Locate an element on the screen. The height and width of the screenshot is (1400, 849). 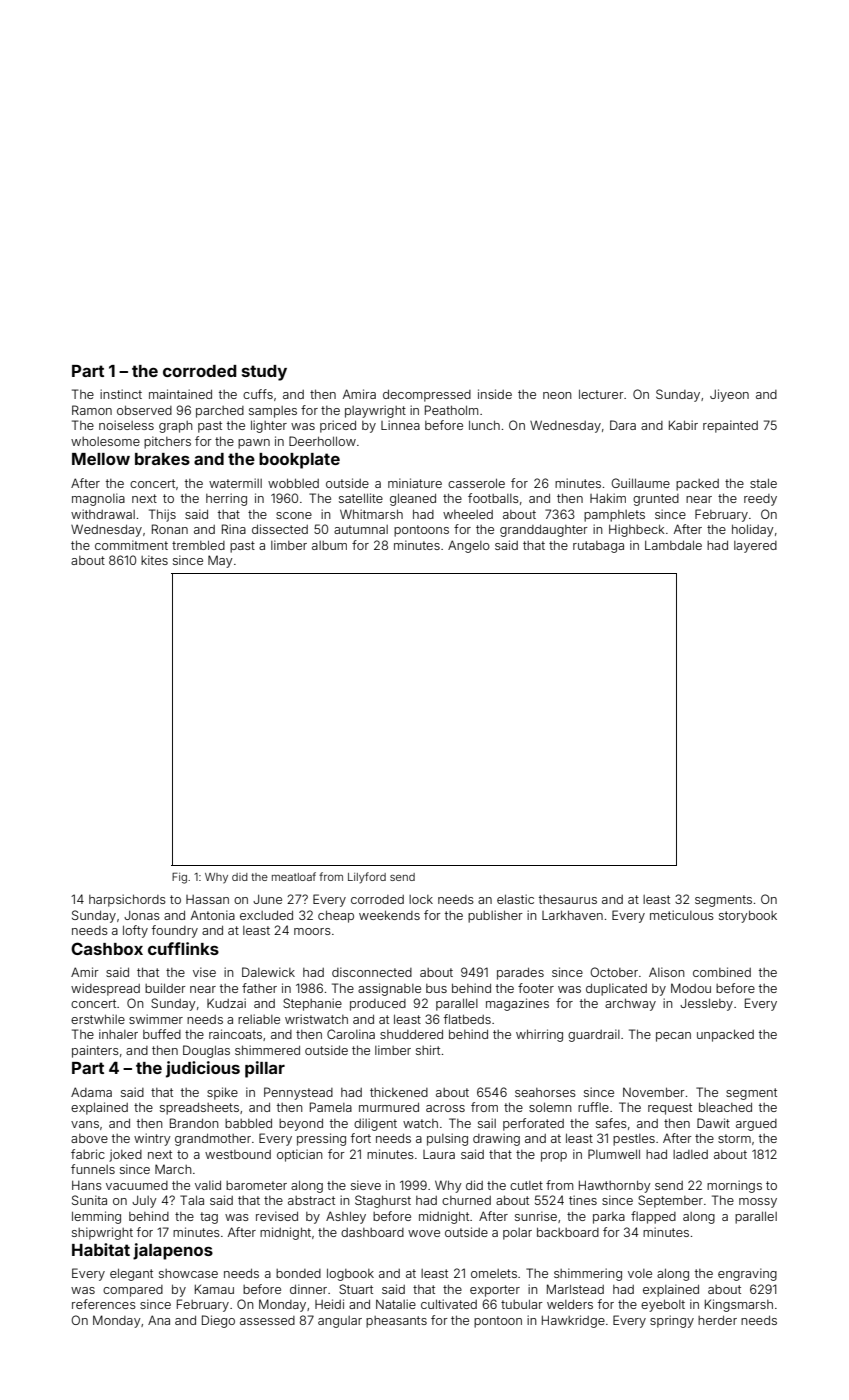
Jiyeon is located at coordinates (729, 395).
